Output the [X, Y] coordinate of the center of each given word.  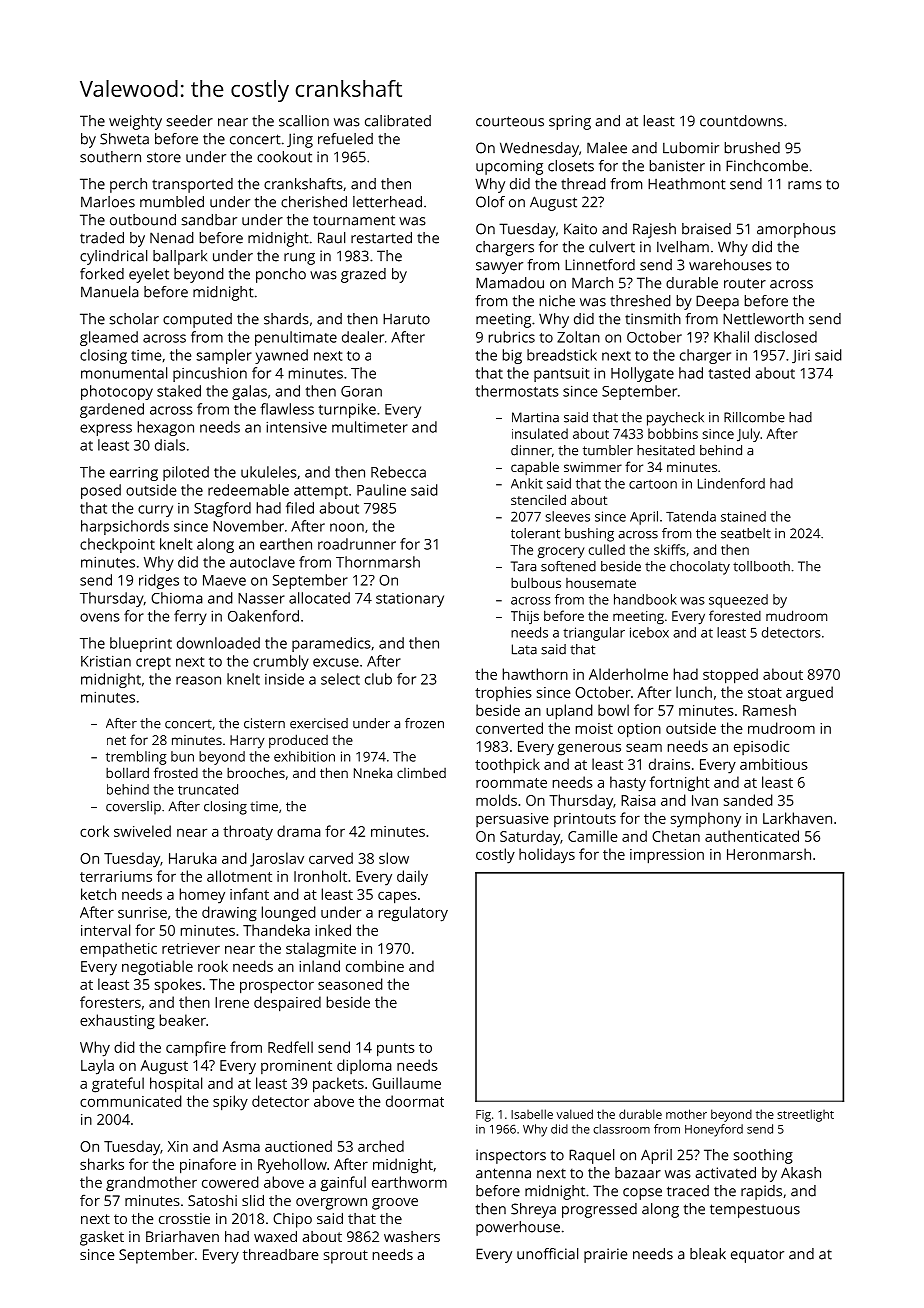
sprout [346, 1257]
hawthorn [535, 674]
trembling [136, 758]
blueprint [141, 644]
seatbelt [746, 533]
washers [412, 1236]
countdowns [741, 121]
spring [570, 122]
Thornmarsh [378, 562]
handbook [645, 599]
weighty [135, 122]
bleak [708, 1254]
